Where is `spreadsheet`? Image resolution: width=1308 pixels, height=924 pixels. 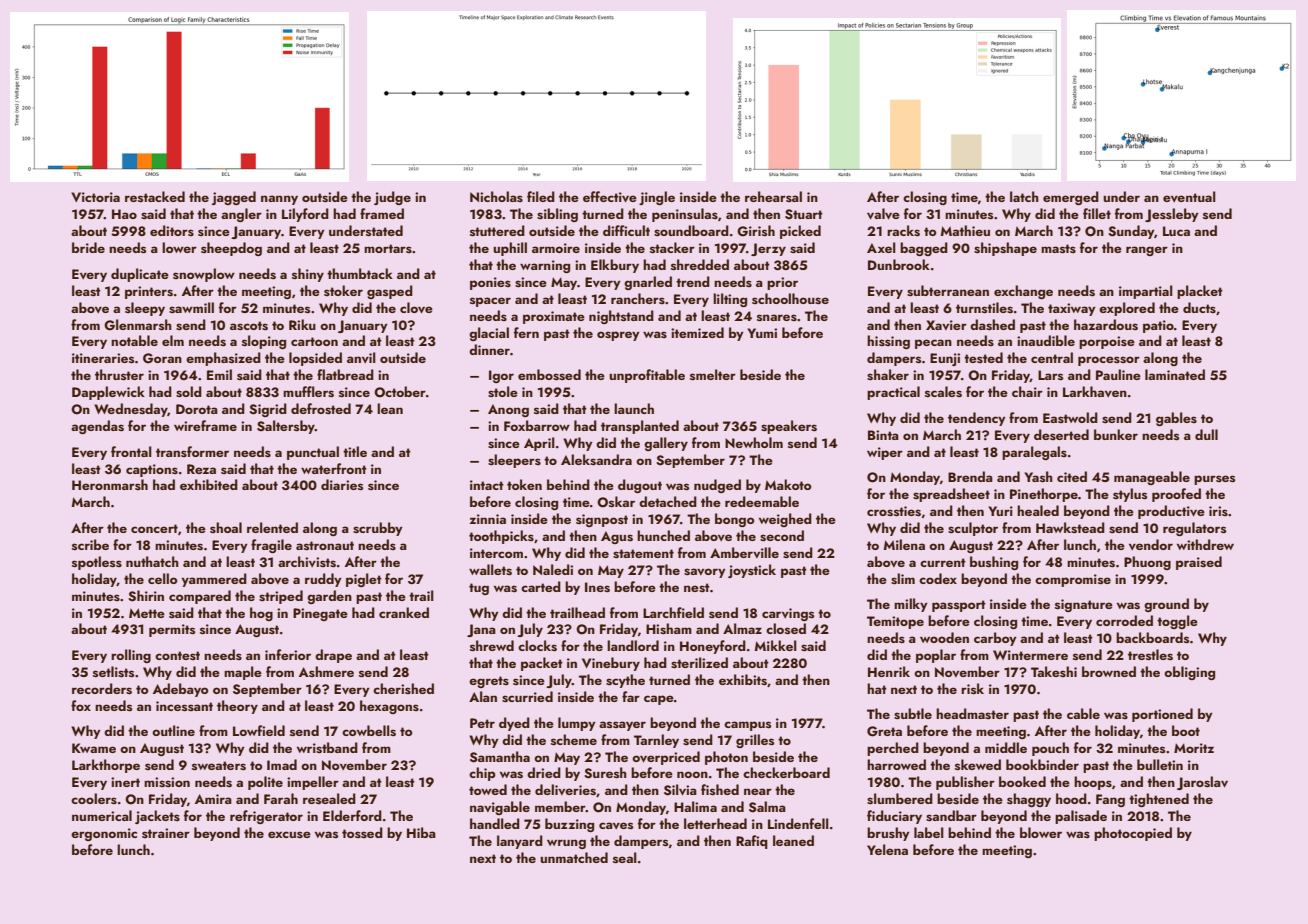 spreadsheet is located at coordinates (951, 495).
